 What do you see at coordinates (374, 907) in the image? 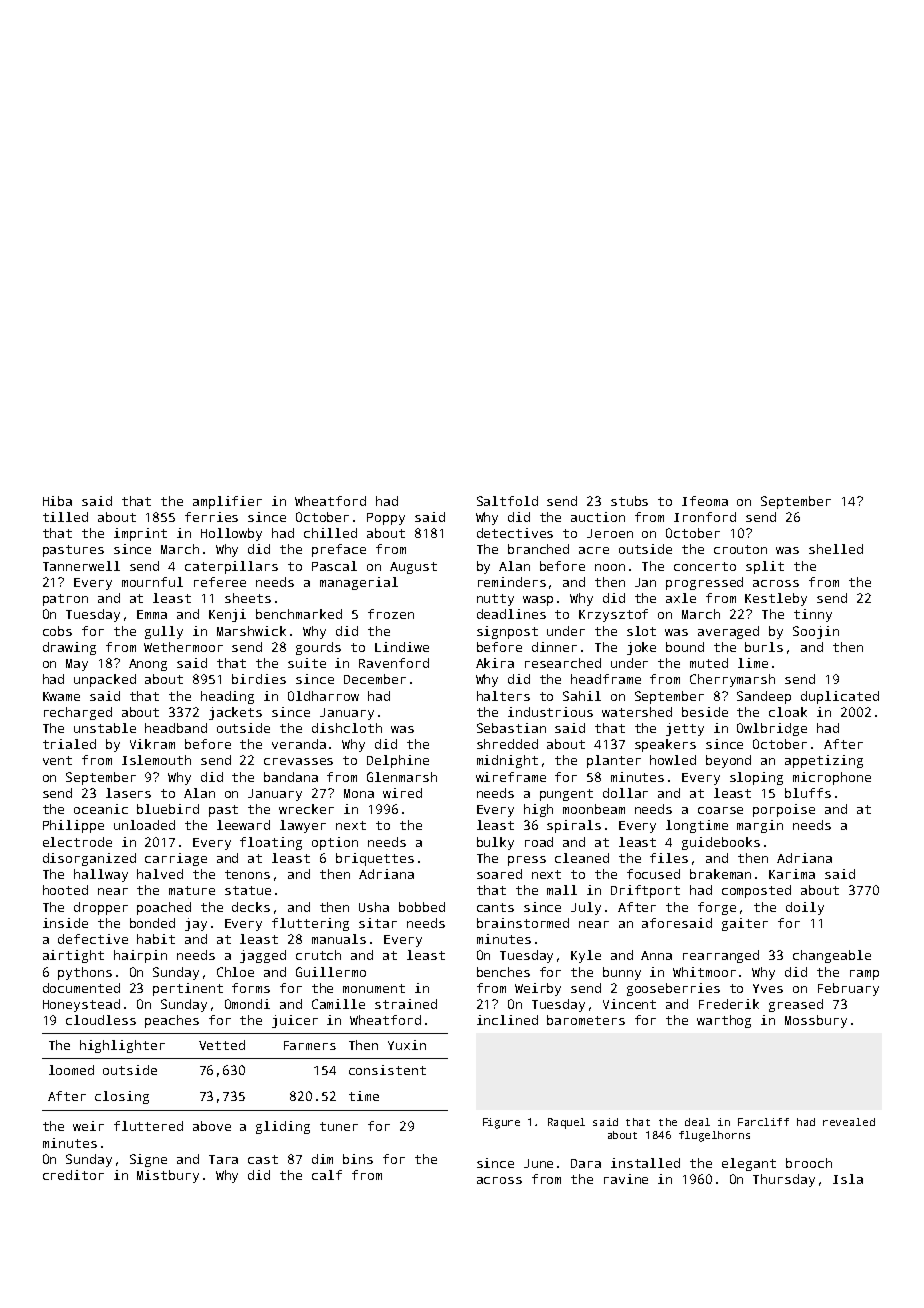
I see `Usha` at bounding box center [374, 907].
